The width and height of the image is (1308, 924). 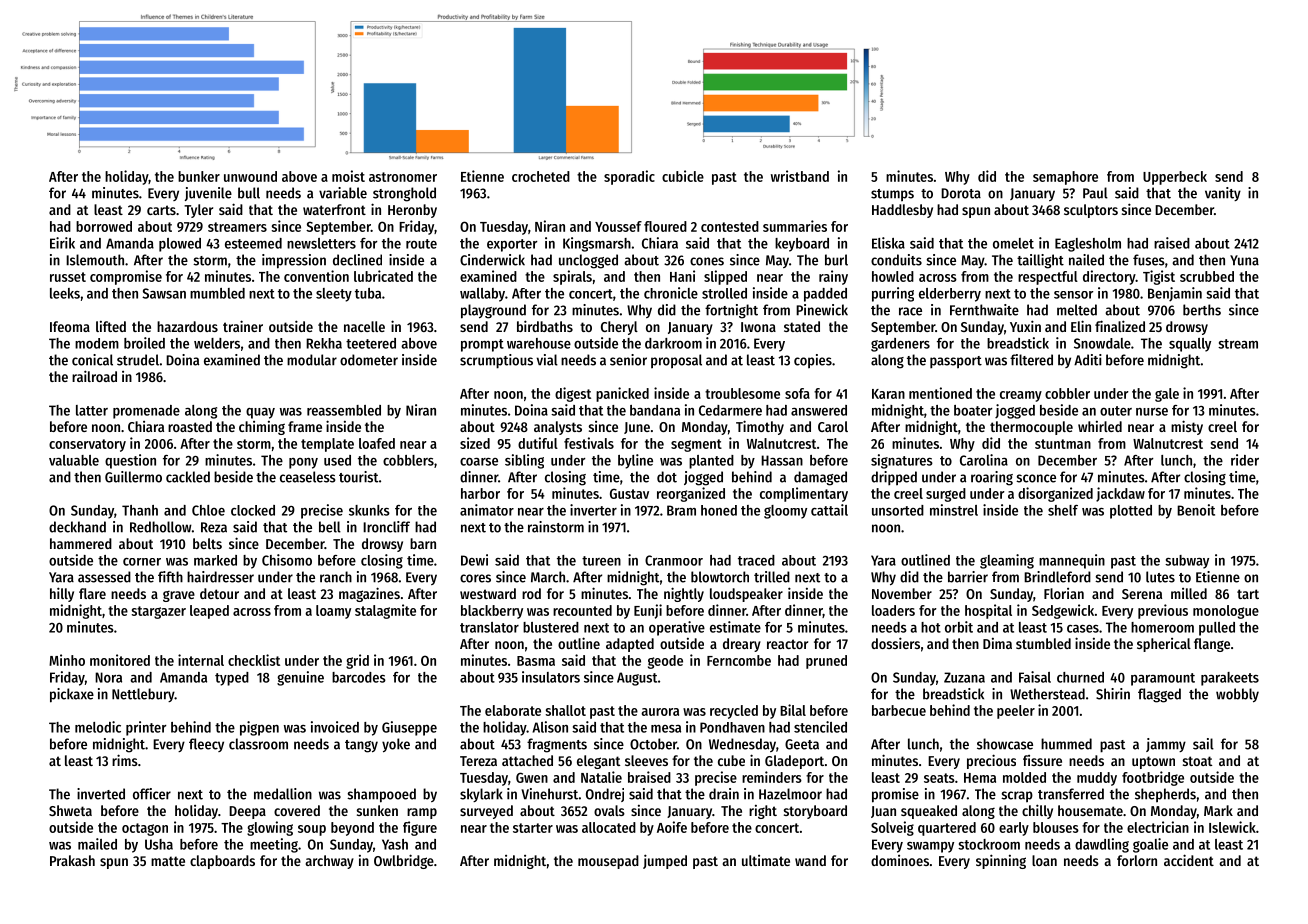 What do you see at coordinates (358, 477) in the image?
I see `tourist` at bounding box center [358, 477].
